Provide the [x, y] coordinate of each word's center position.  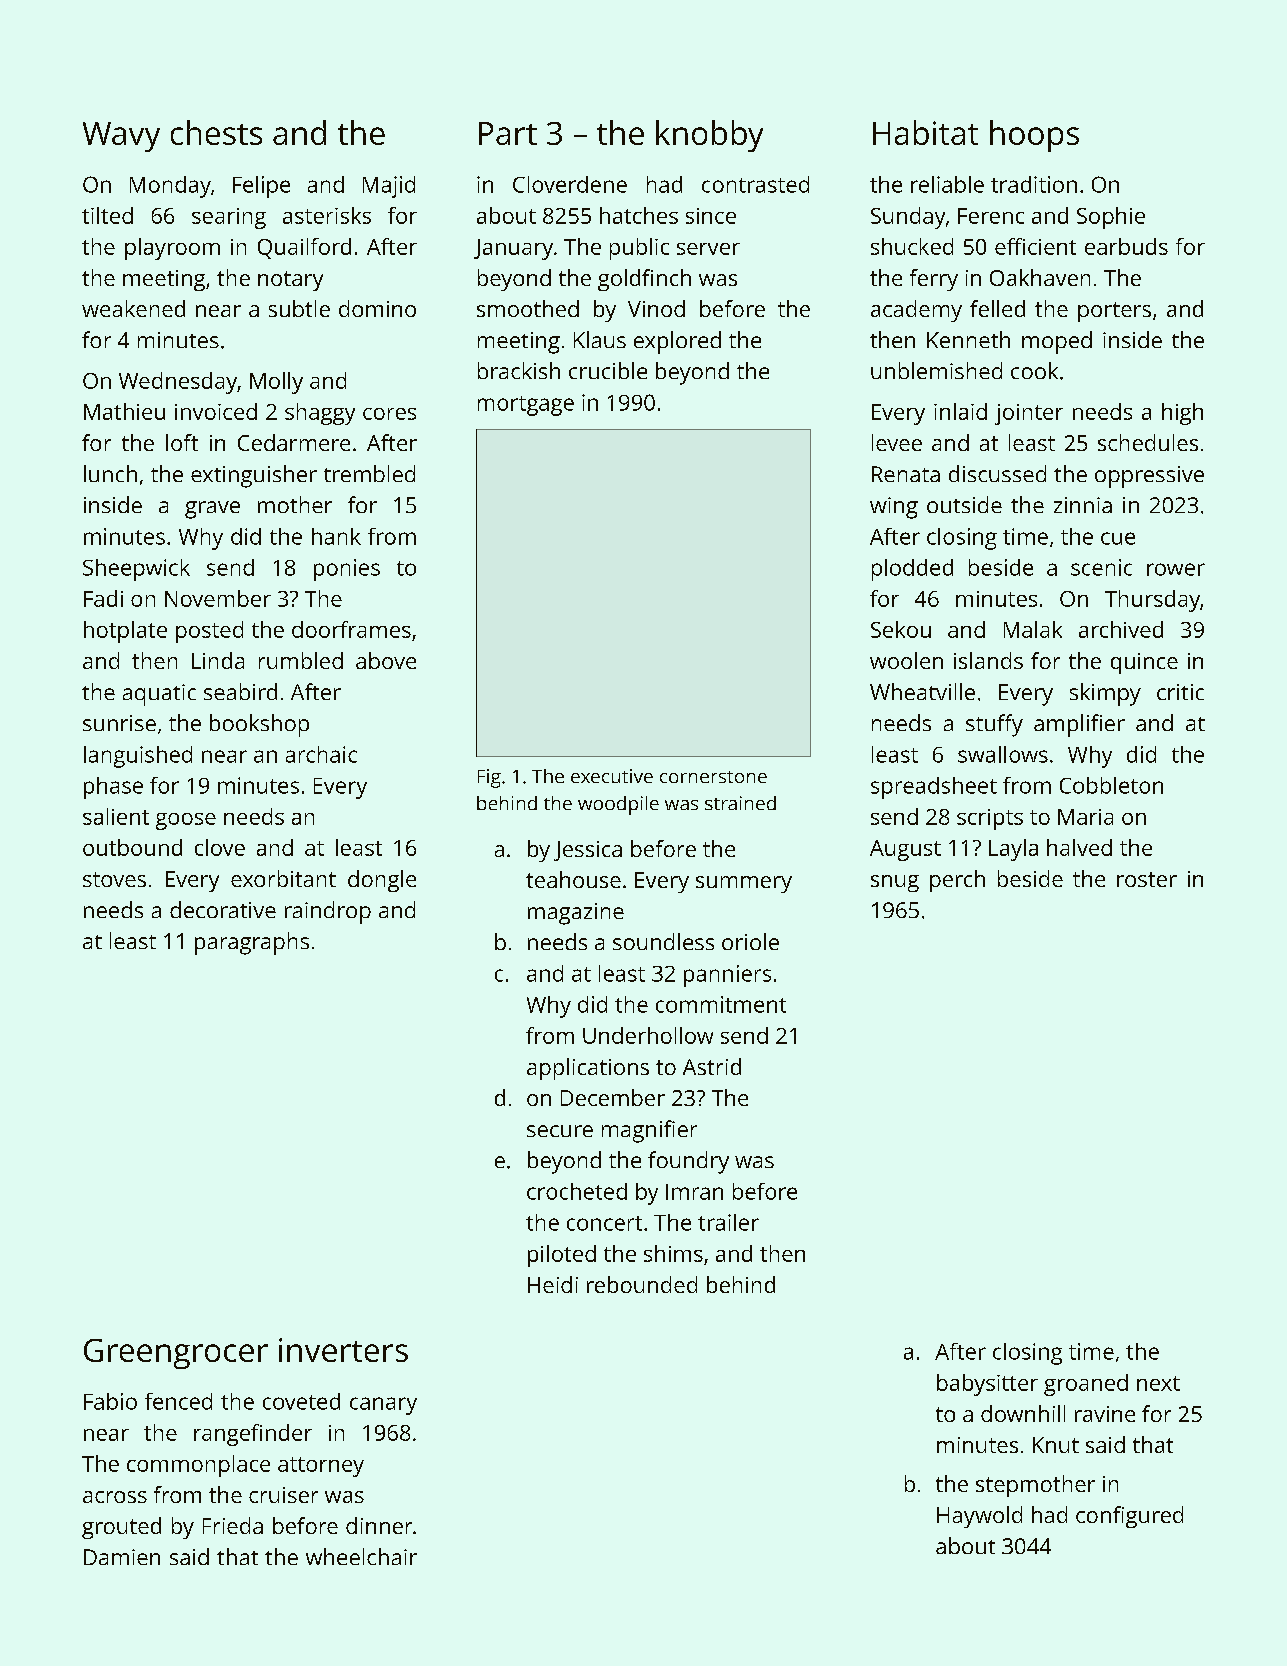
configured [1129, 1517]
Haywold [979, 1517]
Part [508, 133]
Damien [122, 1557]
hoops [1034, 136]
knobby [709, 136]
